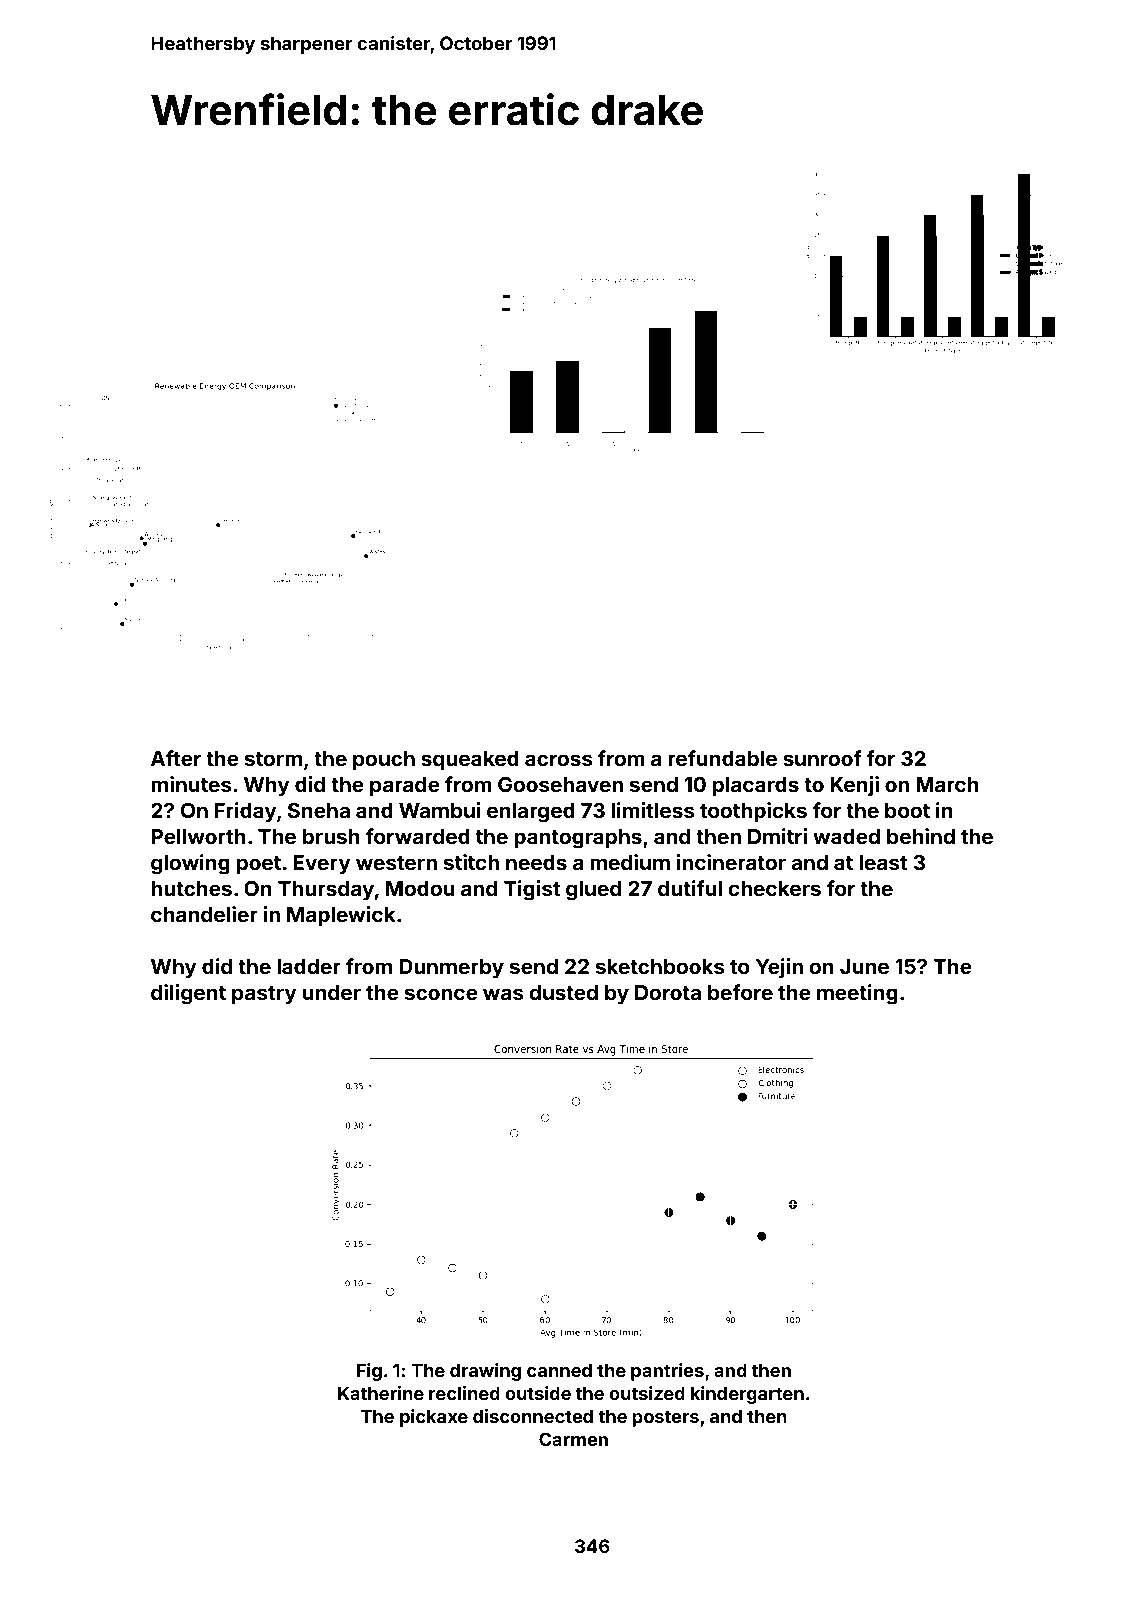  I want to click on pastry, so click(264, 995).
